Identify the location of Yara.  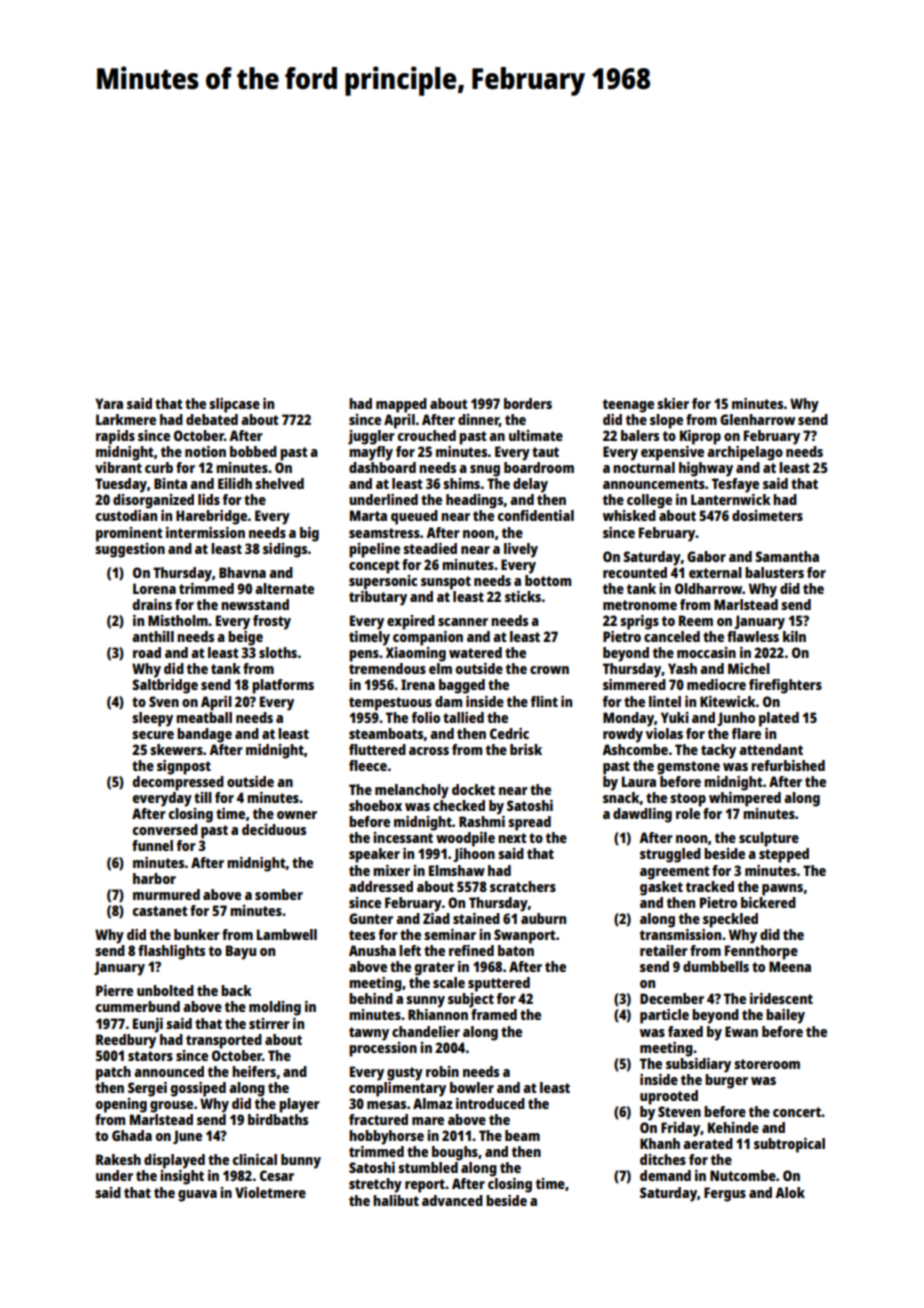
(109, 403).
